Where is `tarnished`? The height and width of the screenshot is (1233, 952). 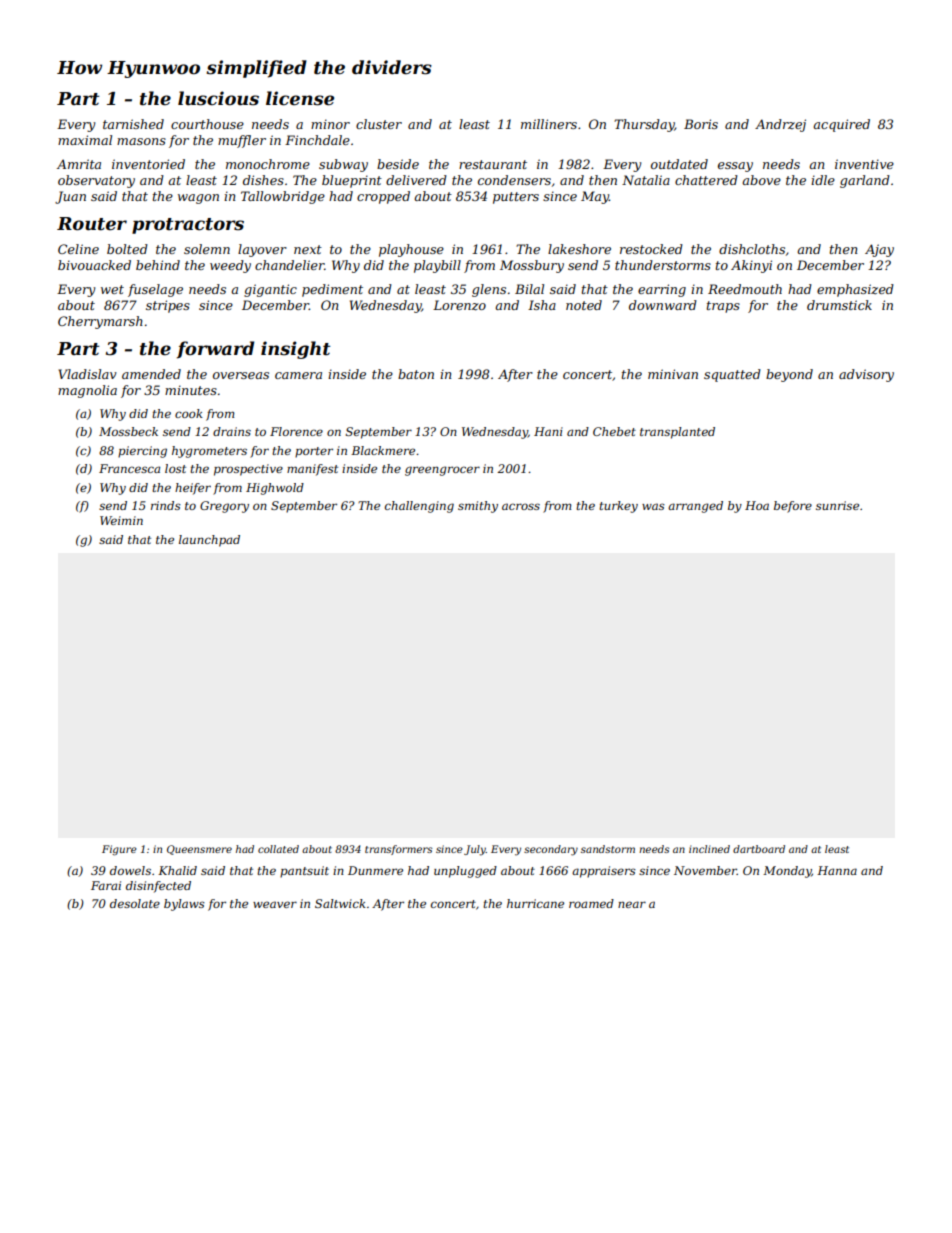
tarnished is located at coordinates (133, 124).
